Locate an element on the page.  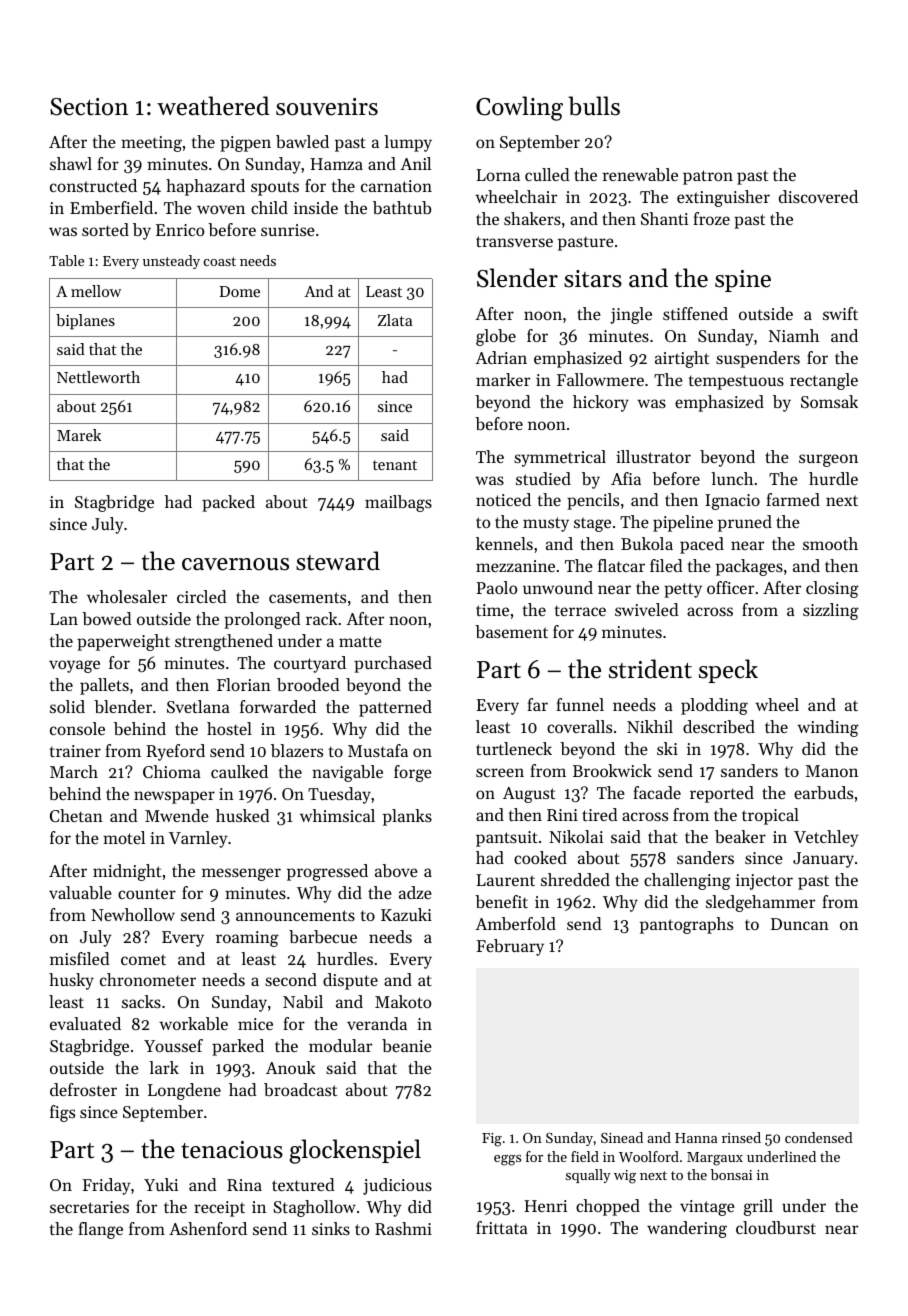
sitars is located at coordinates (593, 279).
